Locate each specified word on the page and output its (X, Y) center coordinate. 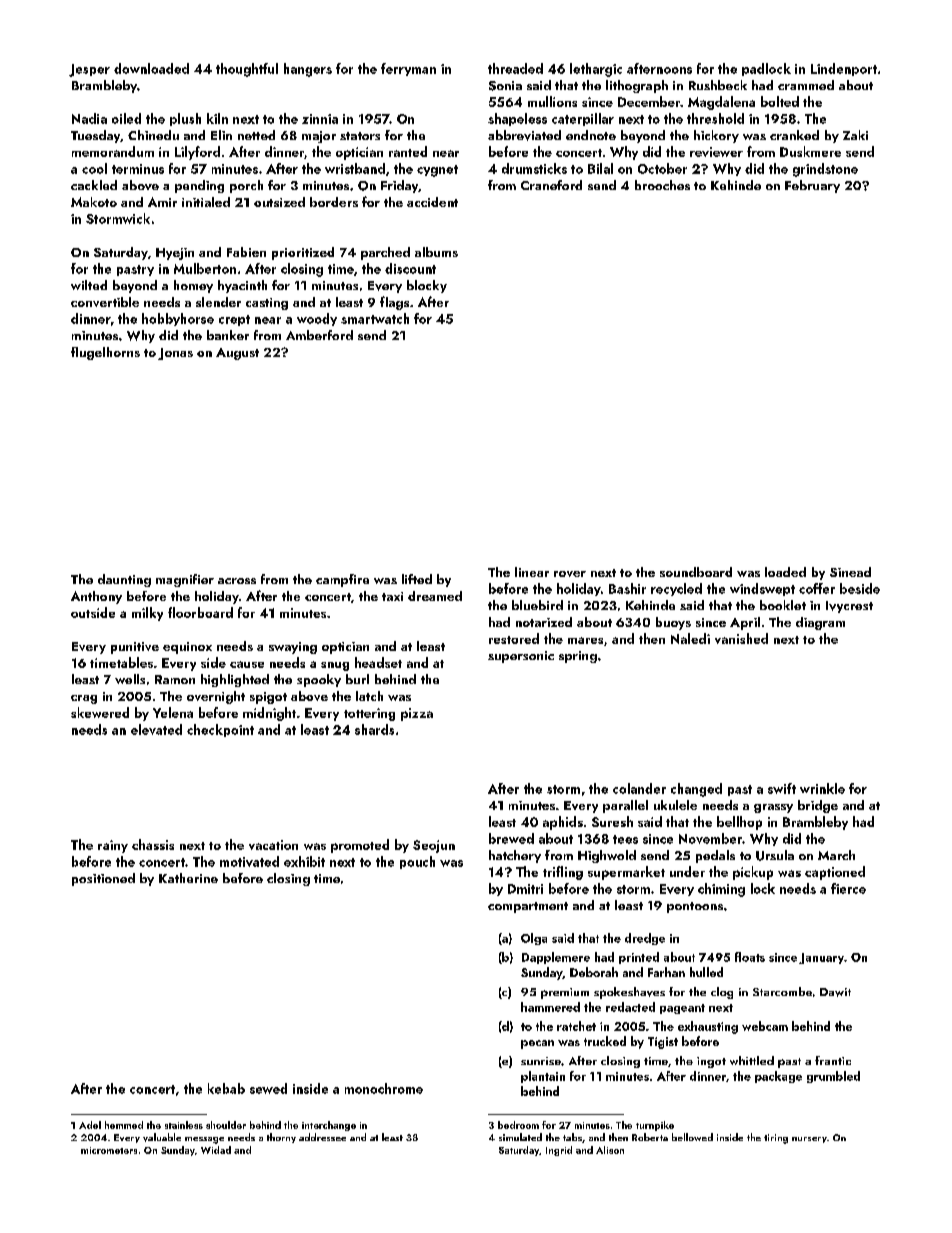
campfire (342, 580)
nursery (809, 1140)
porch (246, 186)
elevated (156, 729)
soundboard (696, 572)
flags (394, 303)
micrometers (109, 1150)
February (812, 186)
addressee (322, 1137)
